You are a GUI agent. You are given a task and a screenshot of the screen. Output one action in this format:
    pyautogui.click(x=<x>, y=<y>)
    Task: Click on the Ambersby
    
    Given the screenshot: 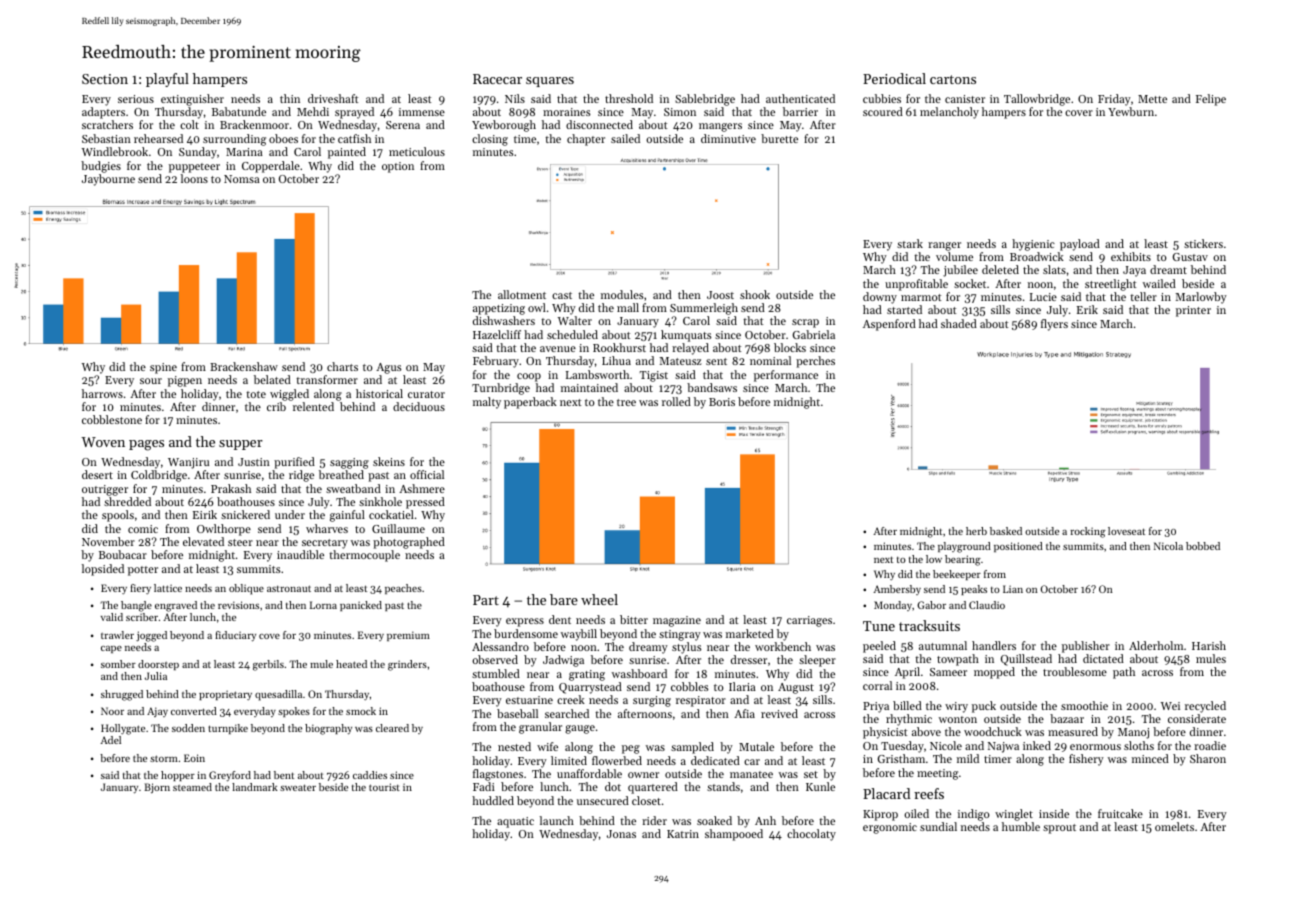 What is the action you would take?
    pyautogui.click(x=897, y=590)
